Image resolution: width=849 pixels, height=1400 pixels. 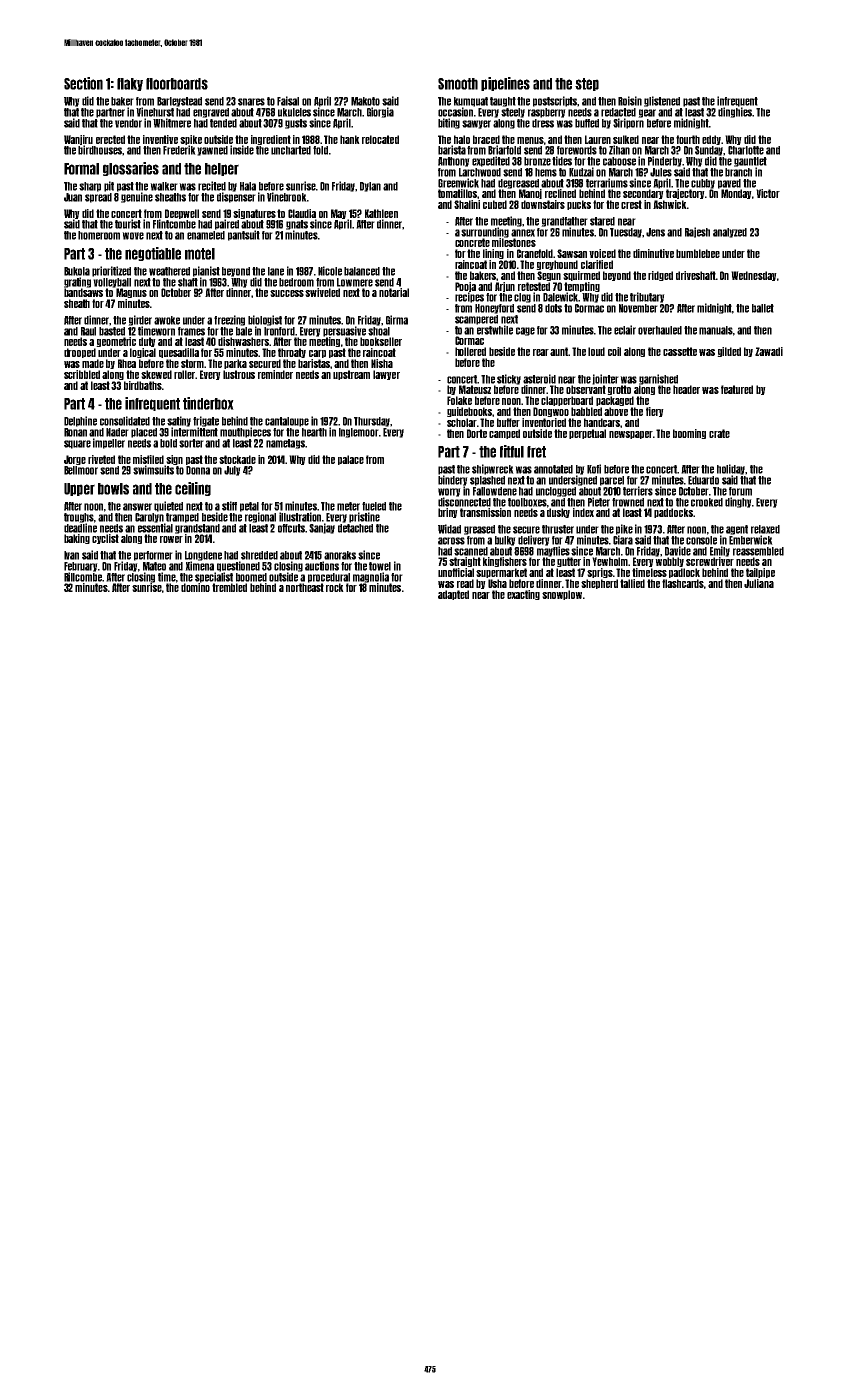 What do you see at coordinates (83, 83) in the page?
I see `Section` at bounding box center [83, 83].
